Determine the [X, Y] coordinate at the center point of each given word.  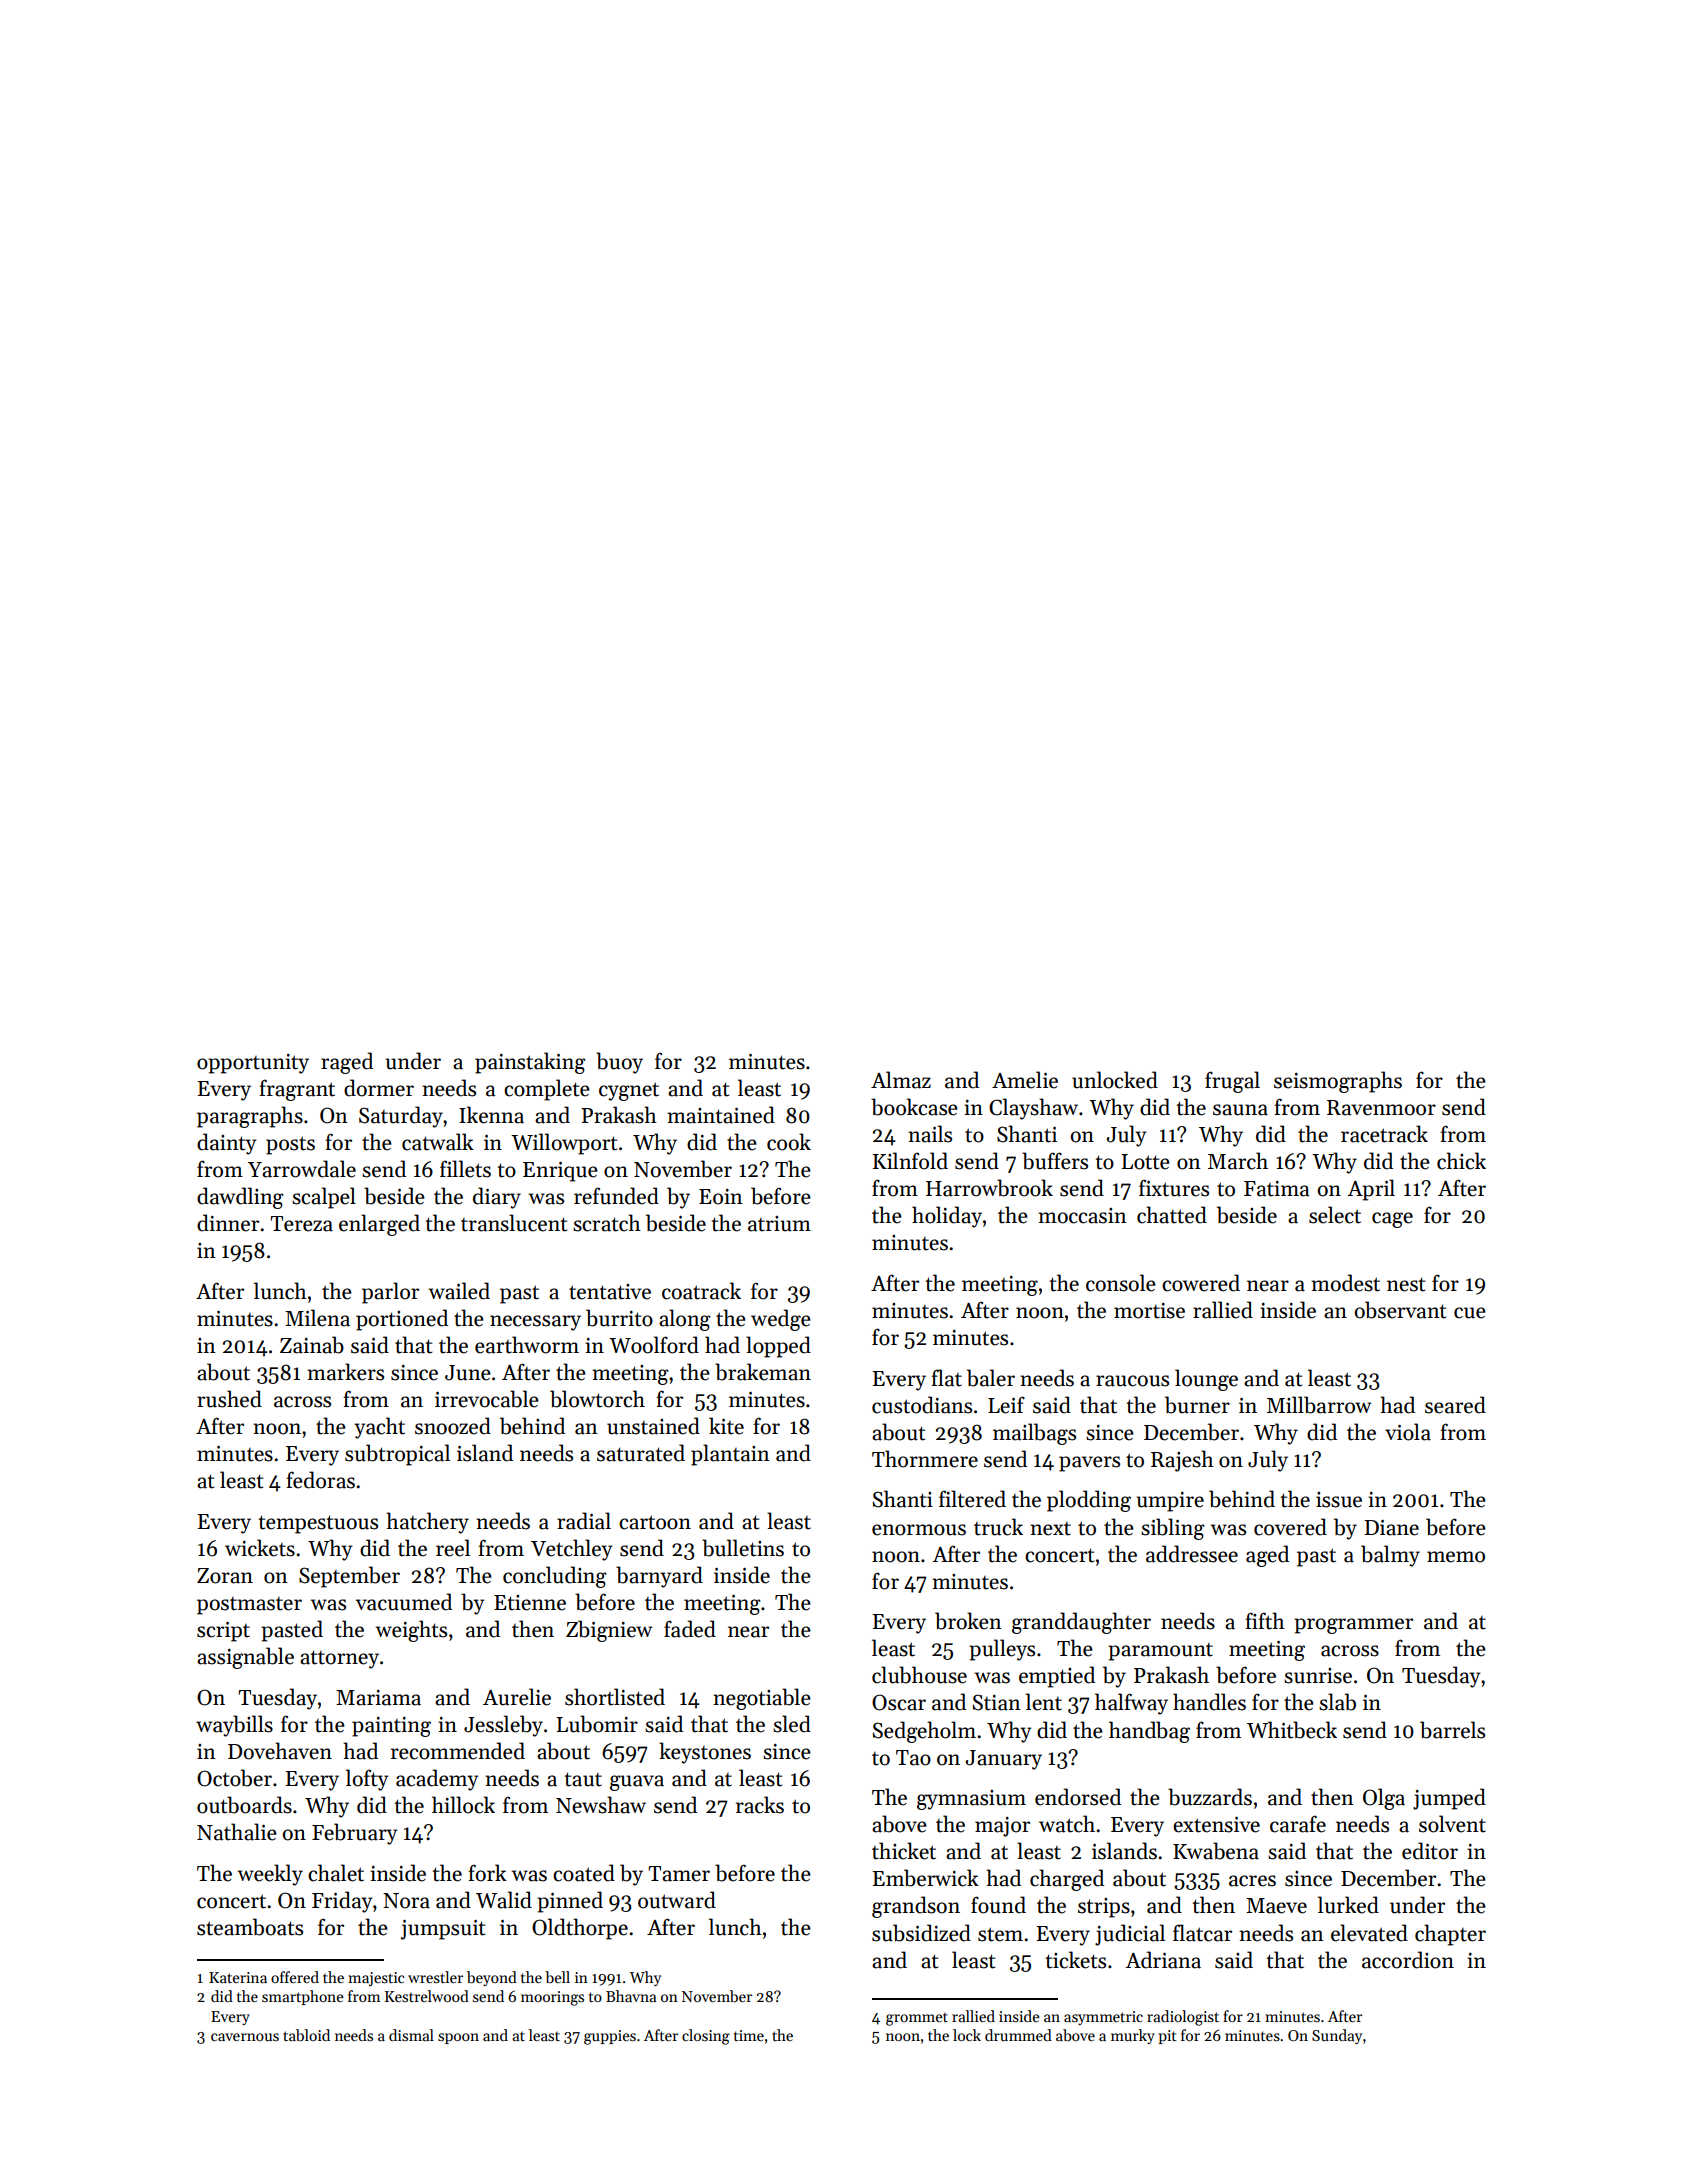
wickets [260, 1548]
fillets [465, 1169]
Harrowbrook [989, 1188]
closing [706, 2037]
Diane [1391, 1528]
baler [991, 1378]
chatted [1172, 1215]
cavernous [245, 2037]
